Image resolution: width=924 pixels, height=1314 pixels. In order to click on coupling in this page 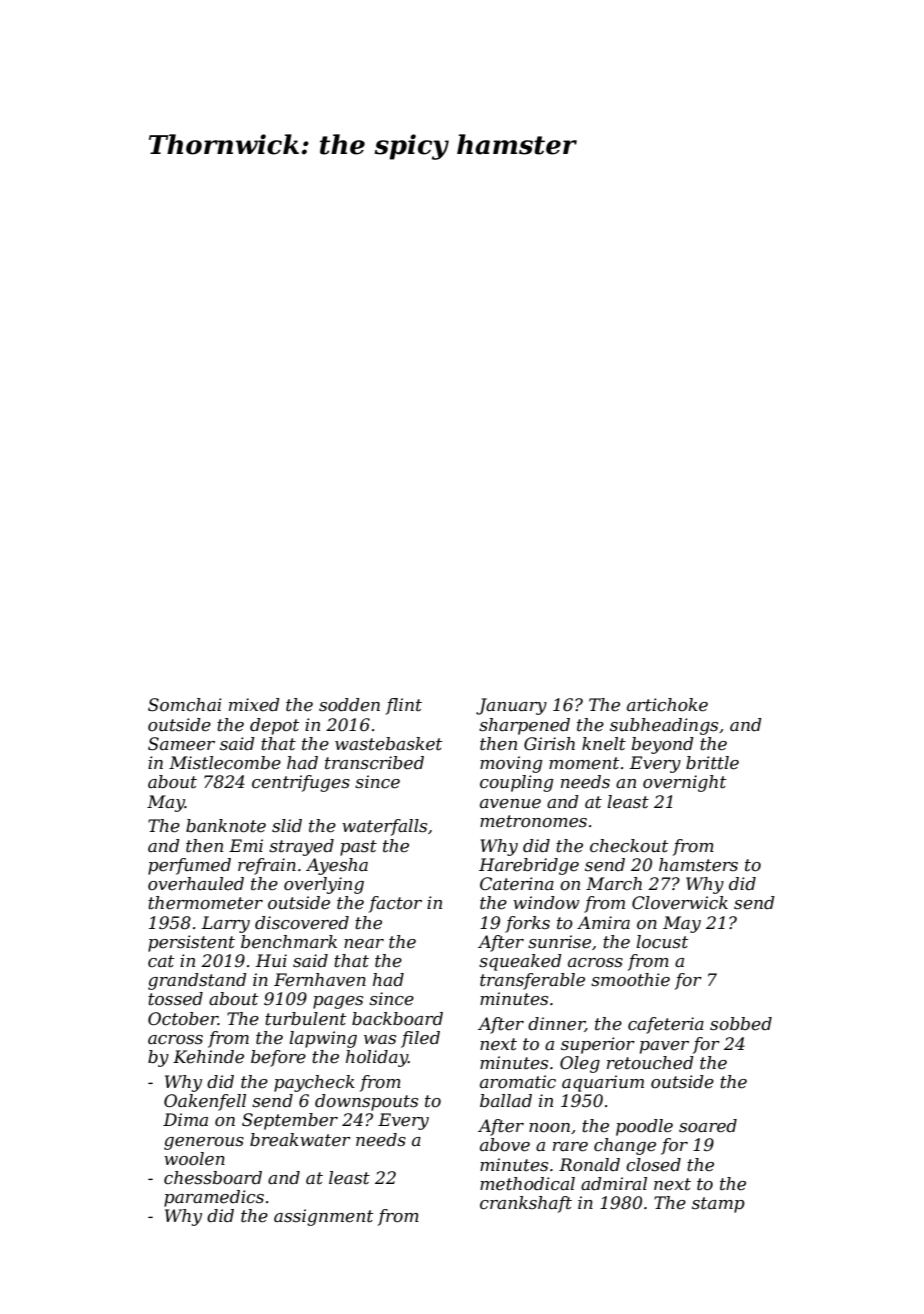, I will do `click(516, 783)`.
